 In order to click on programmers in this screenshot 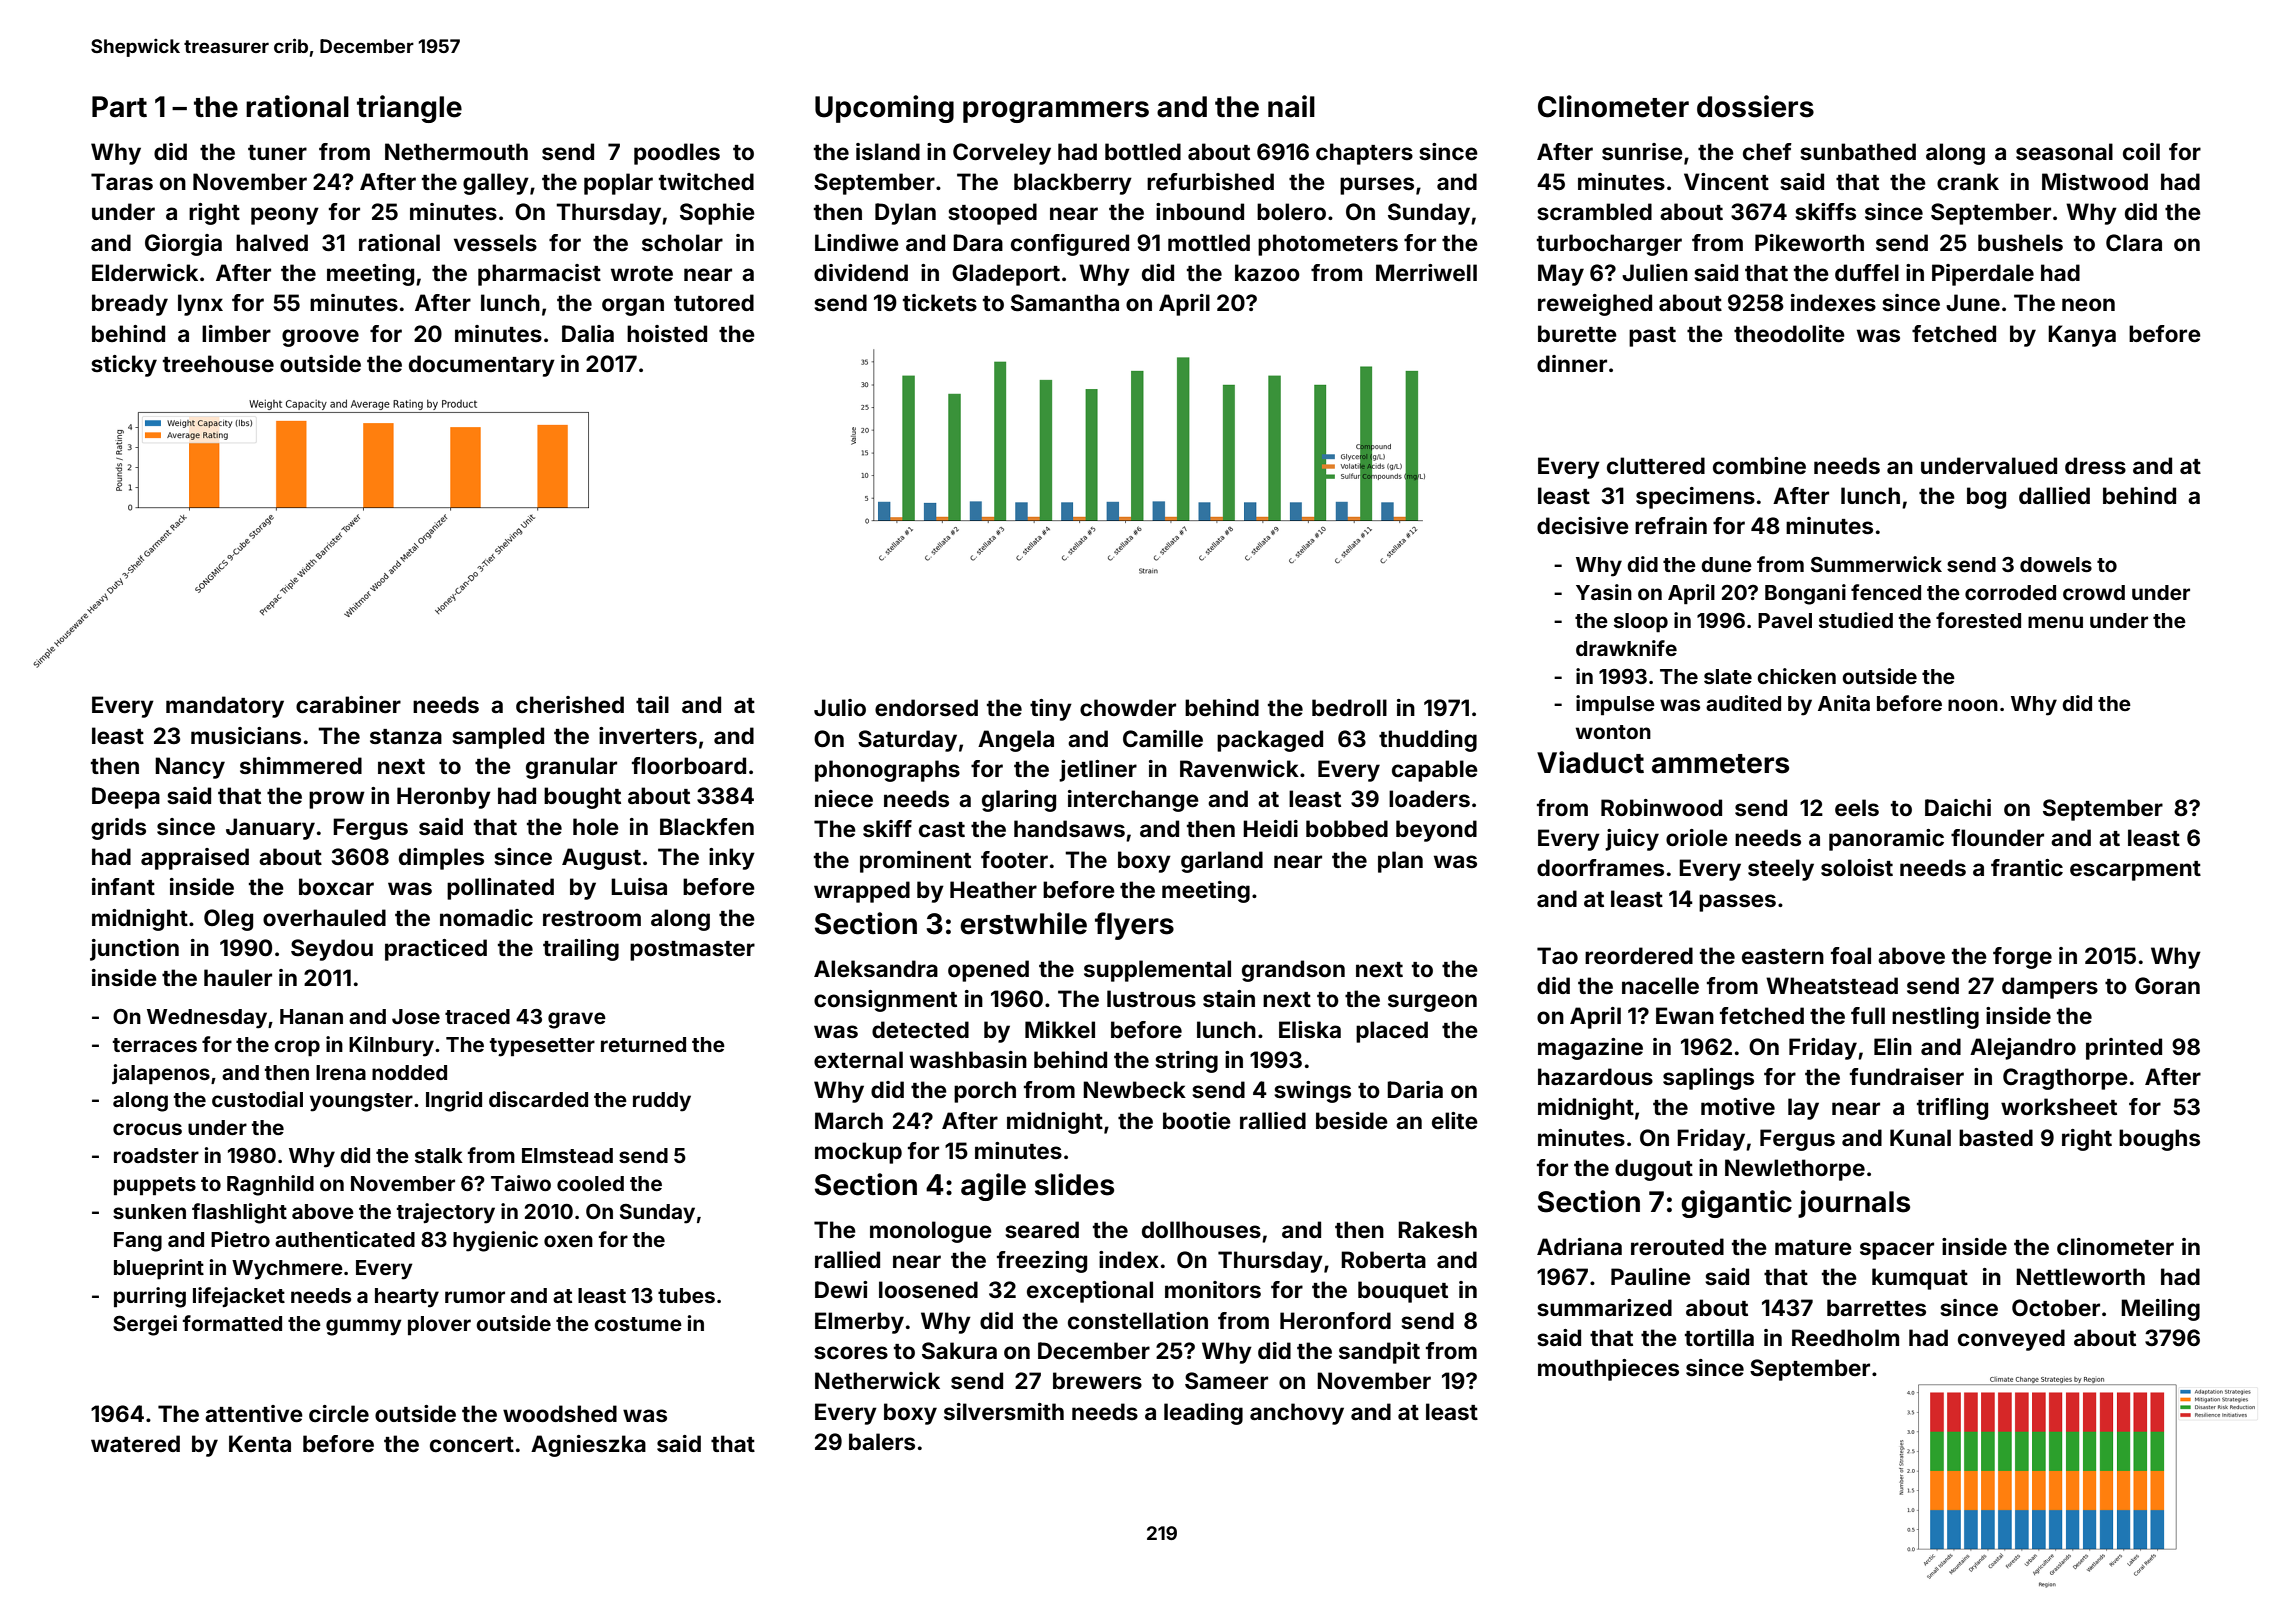, I will do `click(1056, 112)`.
